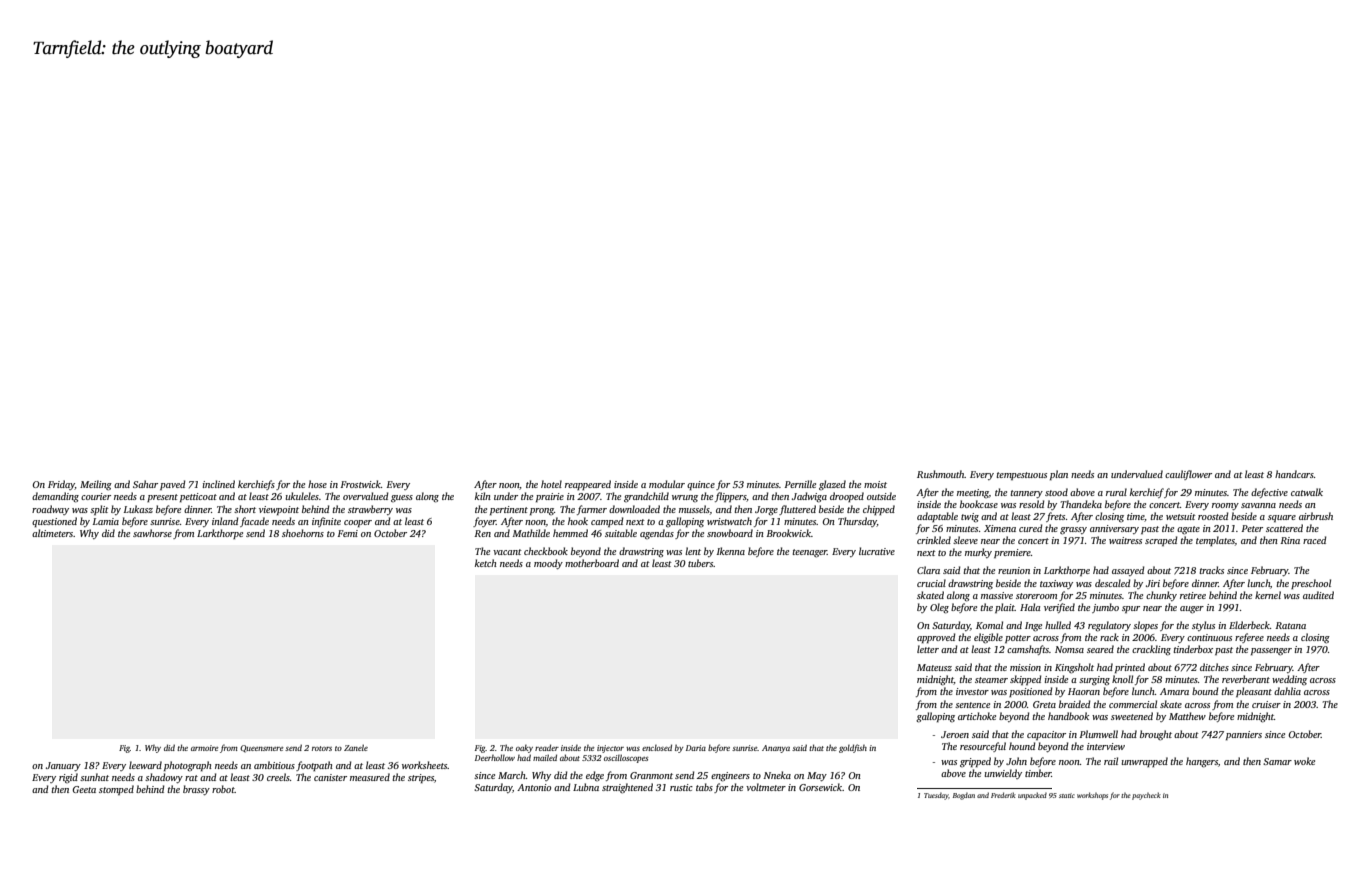 This screenshot has height=887, width=1372. I want to click on Geeta, so click(84, 789).
